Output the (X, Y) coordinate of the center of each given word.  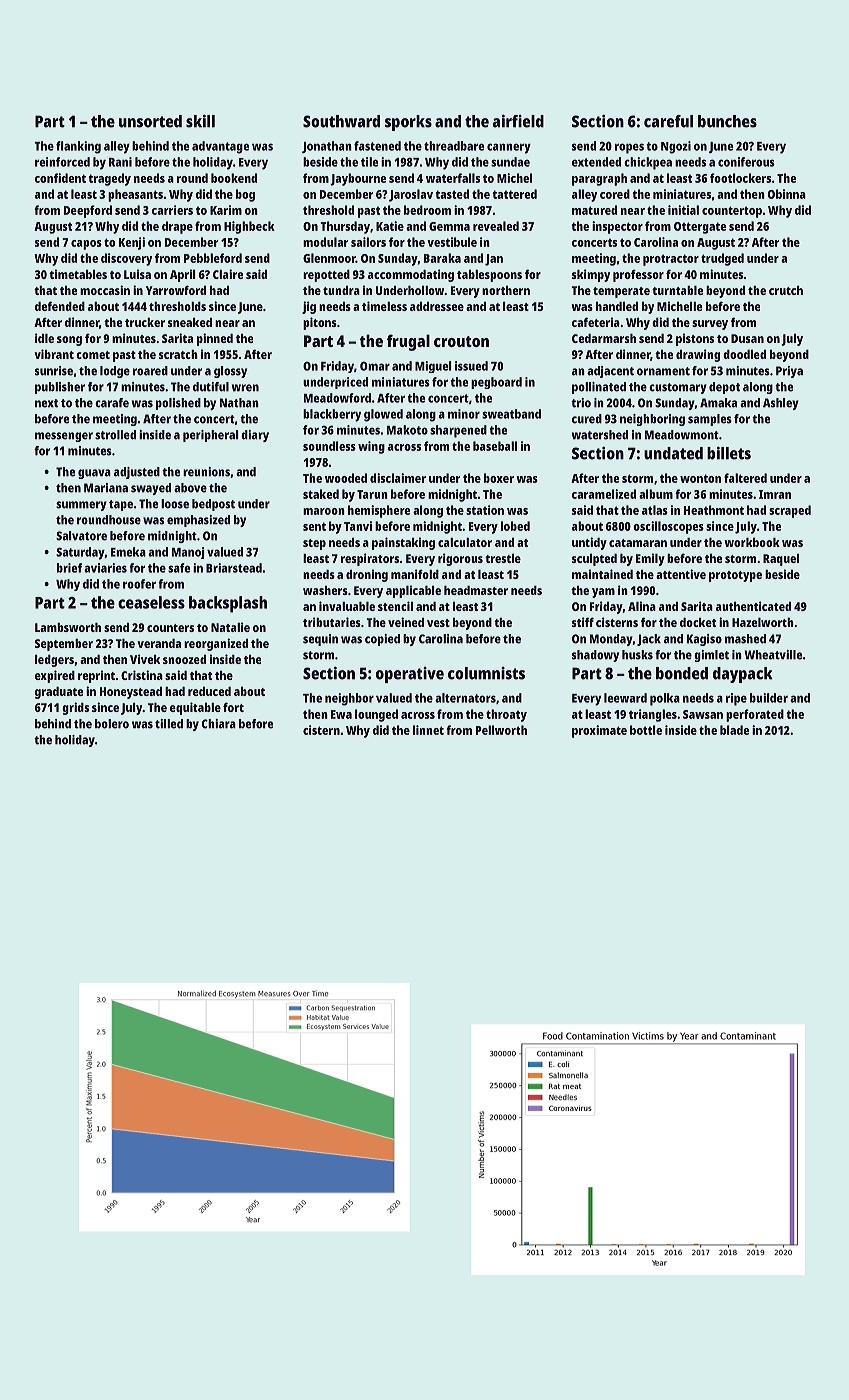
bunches (727, 121)
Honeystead (131, 693)
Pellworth (501, 730)
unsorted (150, 121)
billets (729, 453)
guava (94, 474)
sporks (408, 123)
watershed (600, 435)
